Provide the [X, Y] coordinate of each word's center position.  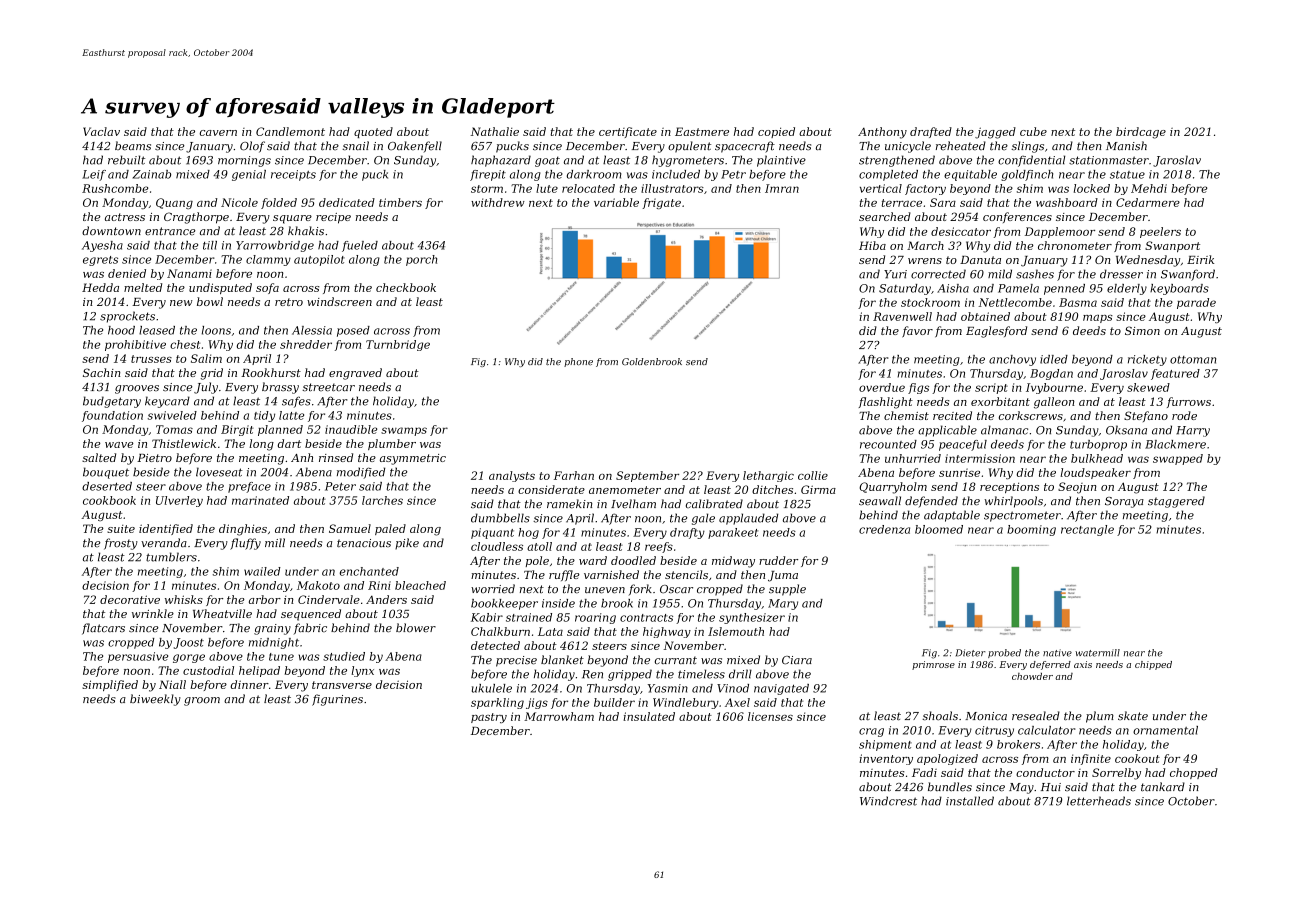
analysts [512, 476]
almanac [1004, 430]
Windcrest [888, 801]
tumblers [171, 557]
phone [578, 362]
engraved [355, 374]
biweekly [155, 700]
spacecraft [745, 147]
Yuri [895, 274]
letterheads [1099, 801]
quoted [373, 132]
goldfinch [1027, 175]
